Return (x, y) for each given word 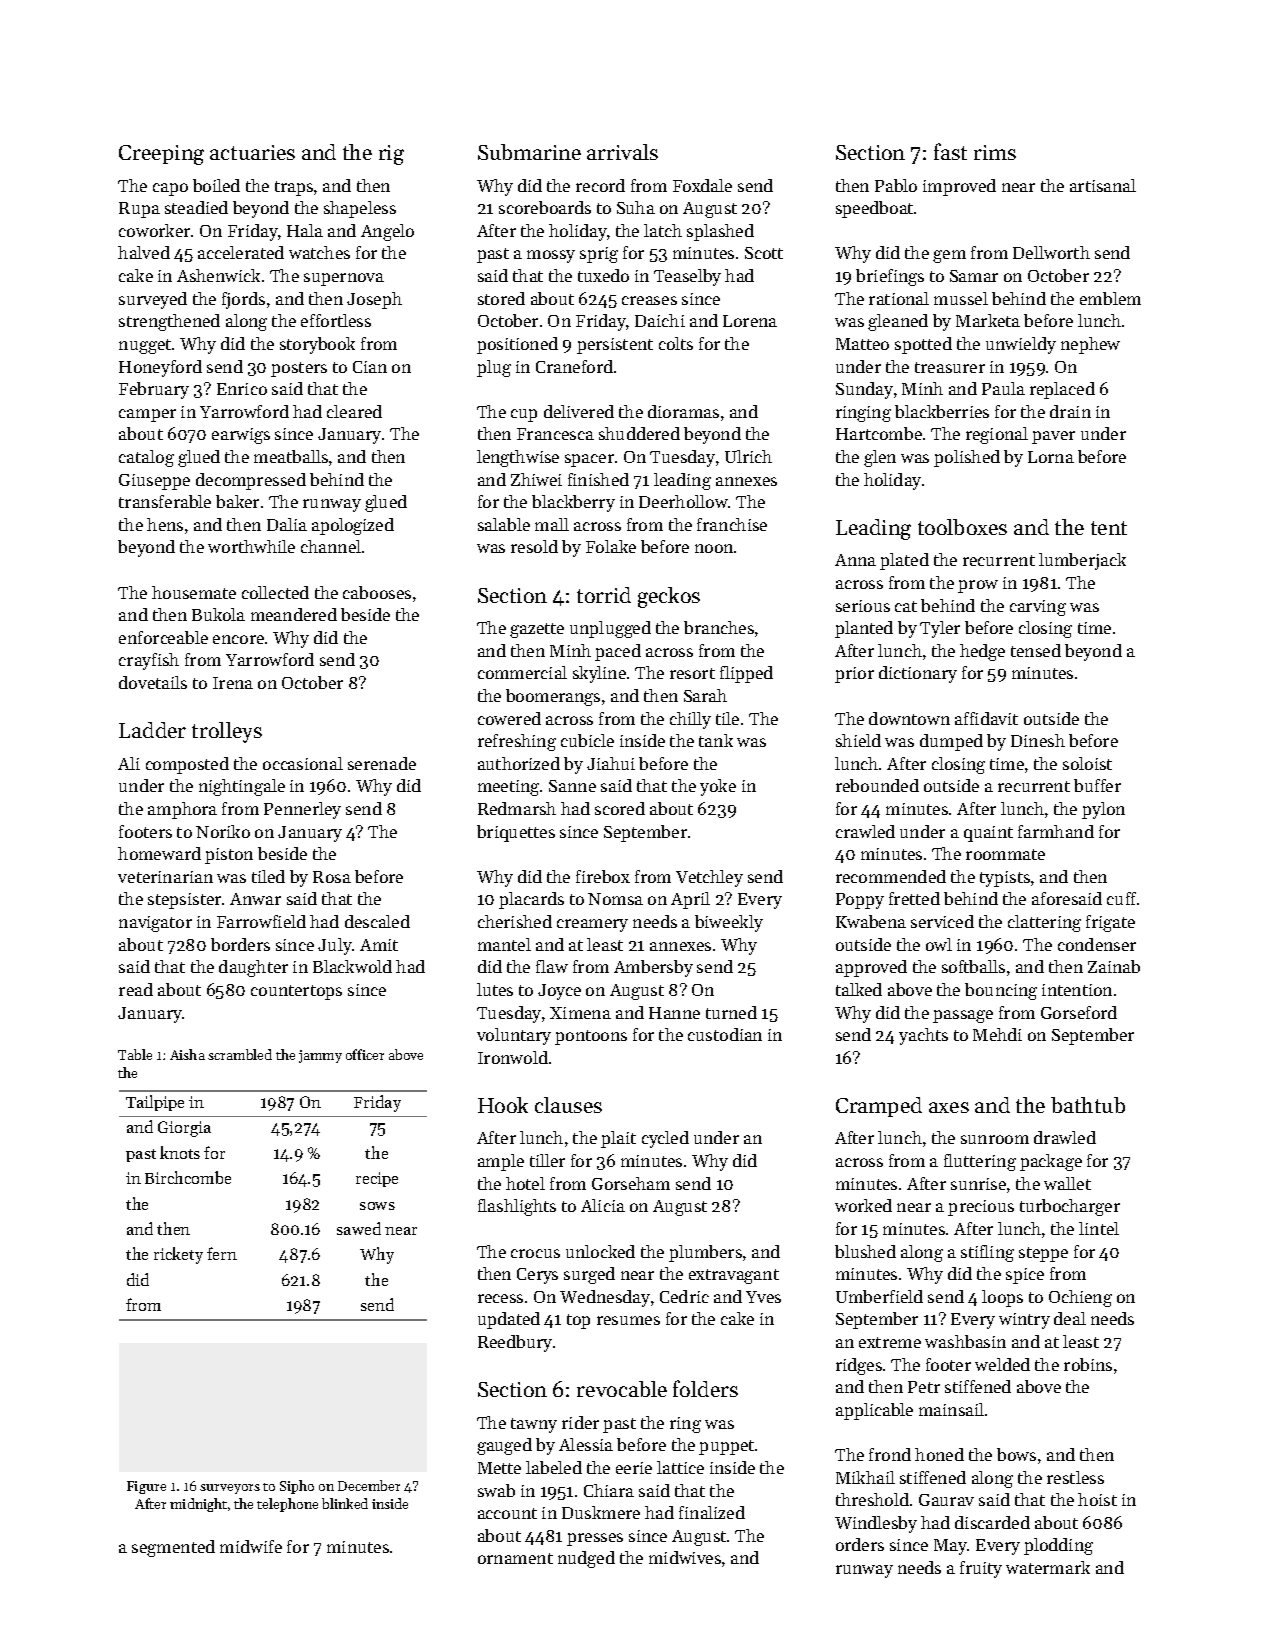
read (136, 989)
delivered (579, 411)
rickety (178, 1255)
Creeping (161, 155)
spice (1025, 1276)
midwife (251, 1546)
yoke (718, 787)
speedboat (874, 209)
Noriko (223, 831)
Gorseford (1079, 1012)
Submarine (529, 152)
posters (299, 369)
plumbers (705, 1253)
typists (1005, 879)
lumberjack (1082, 561)
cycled (665, 1139)
